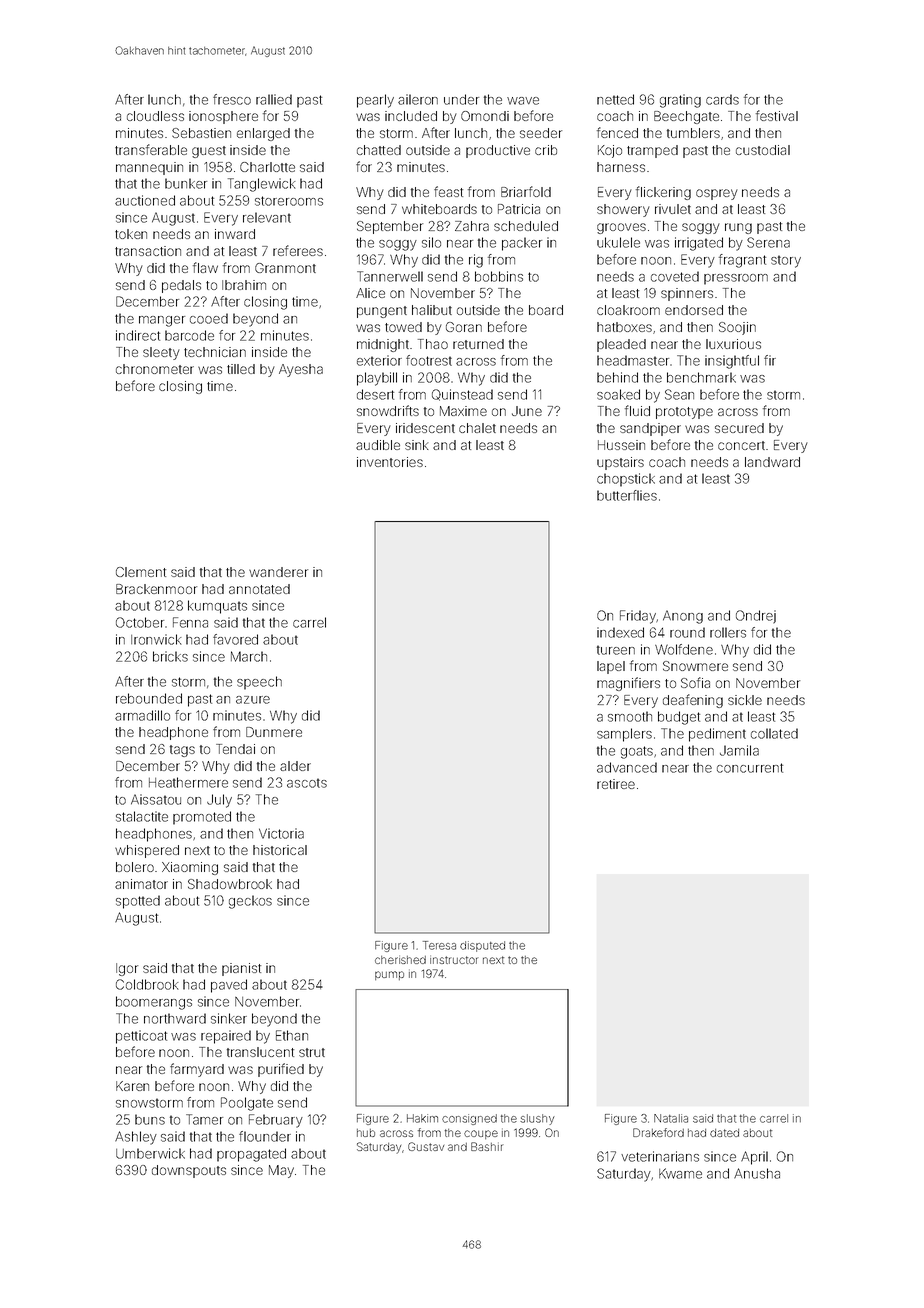 The height and width of the screenshot is (1308, 924). Describe the element at coordinates (633, 360) in the screenshot. I see `headmaster` at that location.
